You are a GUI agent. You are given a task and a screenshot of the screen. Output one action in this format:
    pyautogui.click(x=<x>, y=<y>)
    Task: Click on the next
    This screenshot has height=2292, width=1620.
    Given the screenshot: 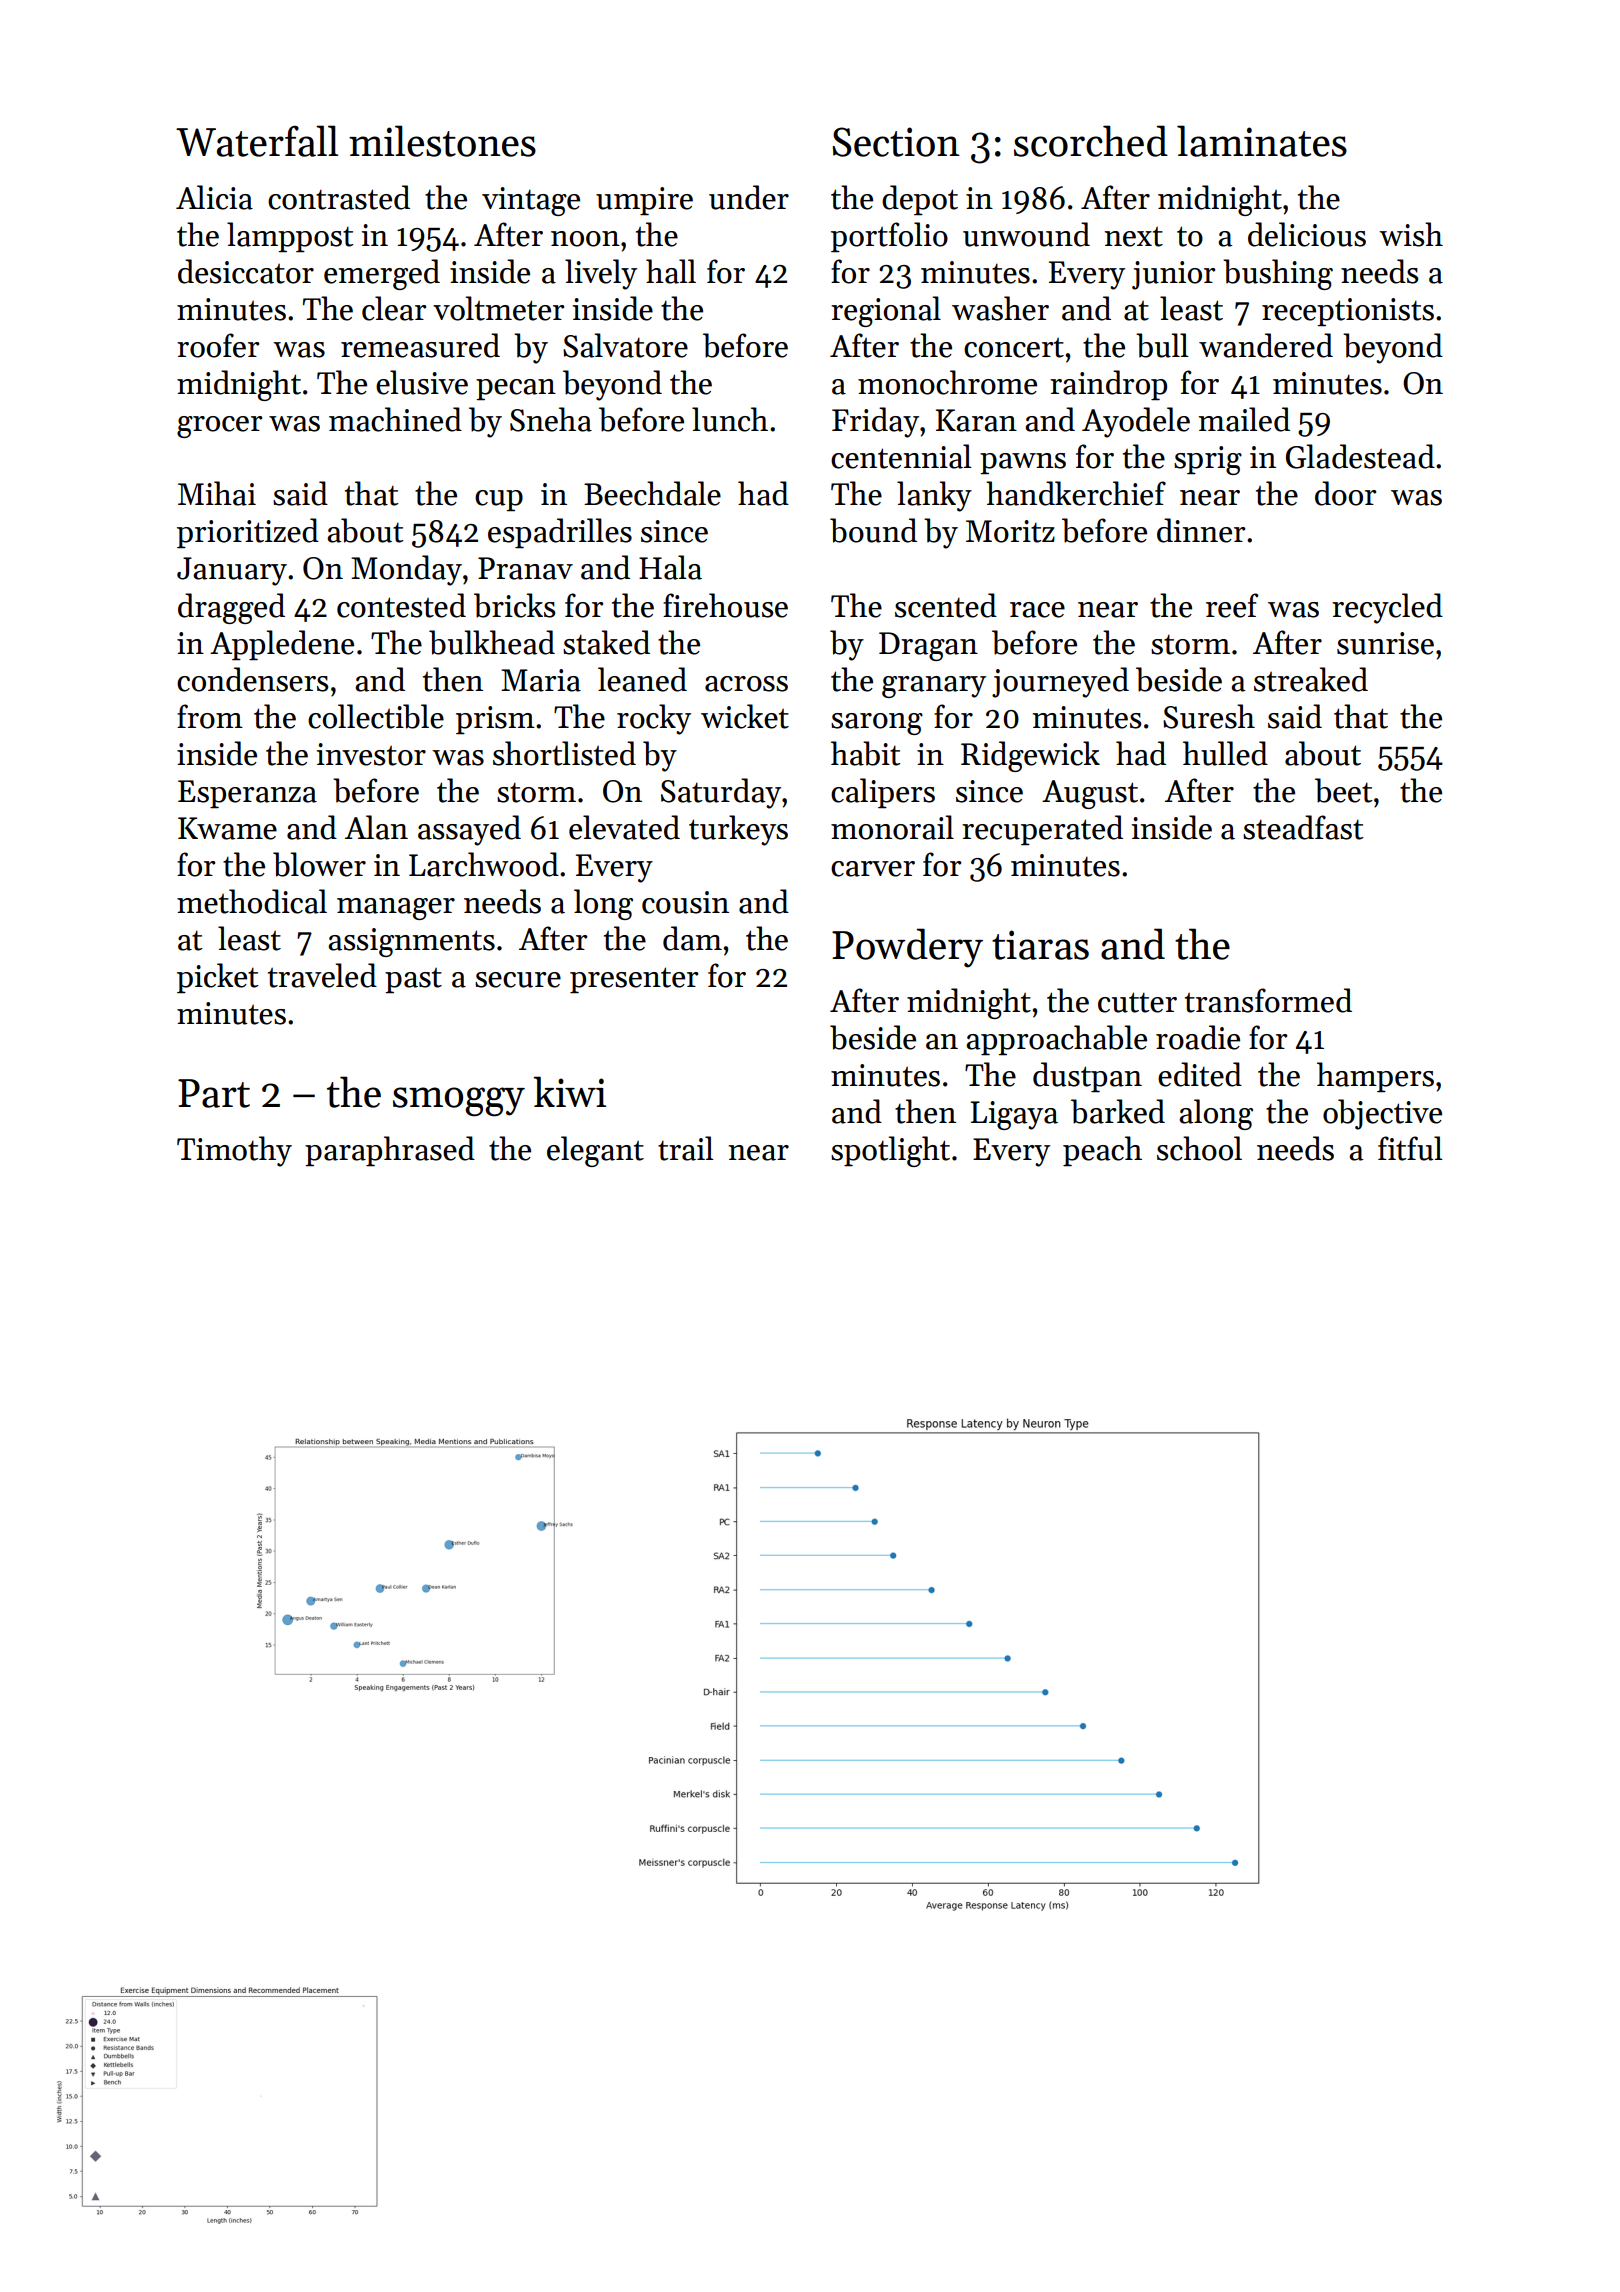 What is the action you would take?
    pyautogui.click(x=1133, y=237)
